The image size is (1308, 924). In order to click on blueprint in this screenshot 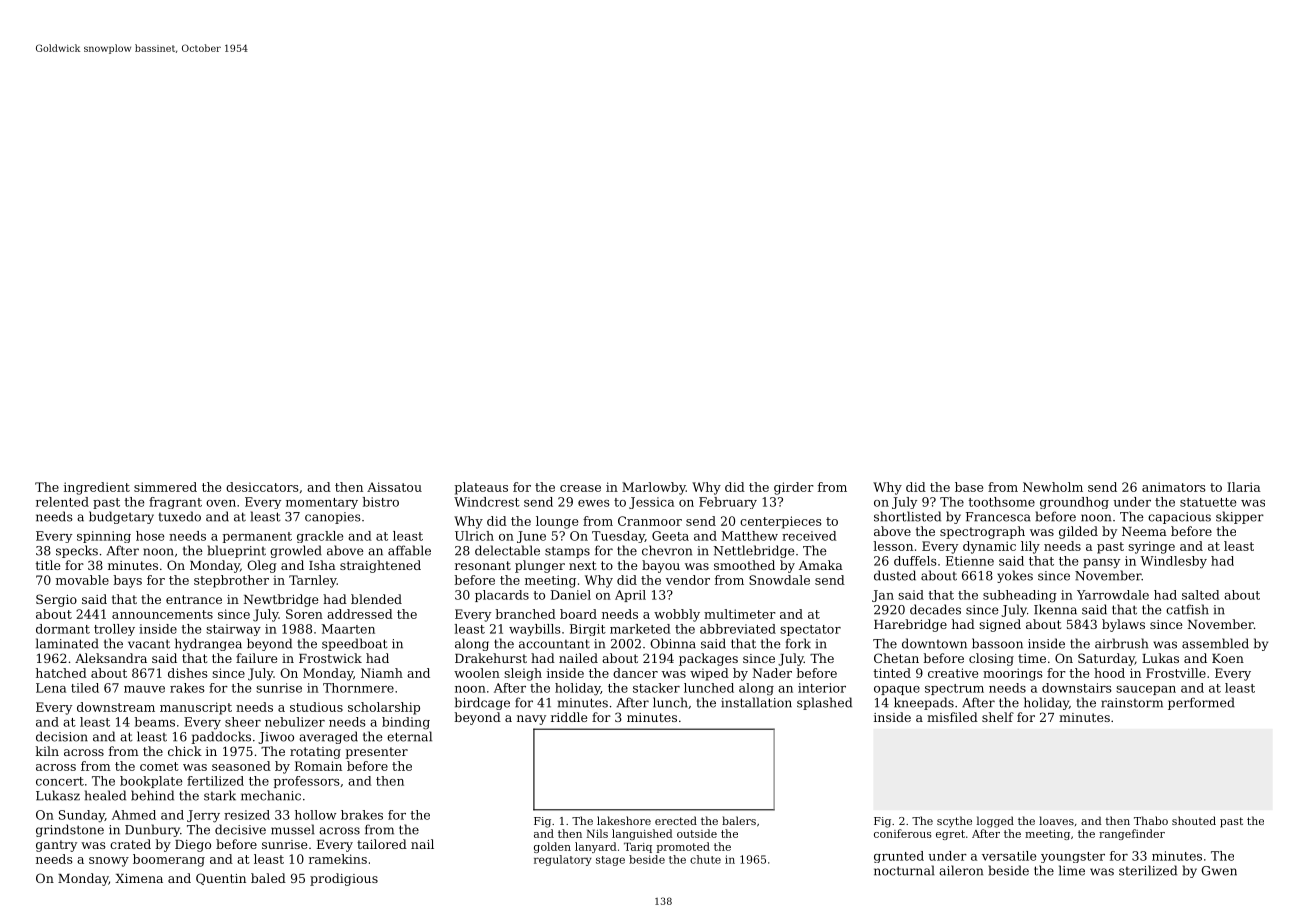, I will do `click(236, 551)`.
